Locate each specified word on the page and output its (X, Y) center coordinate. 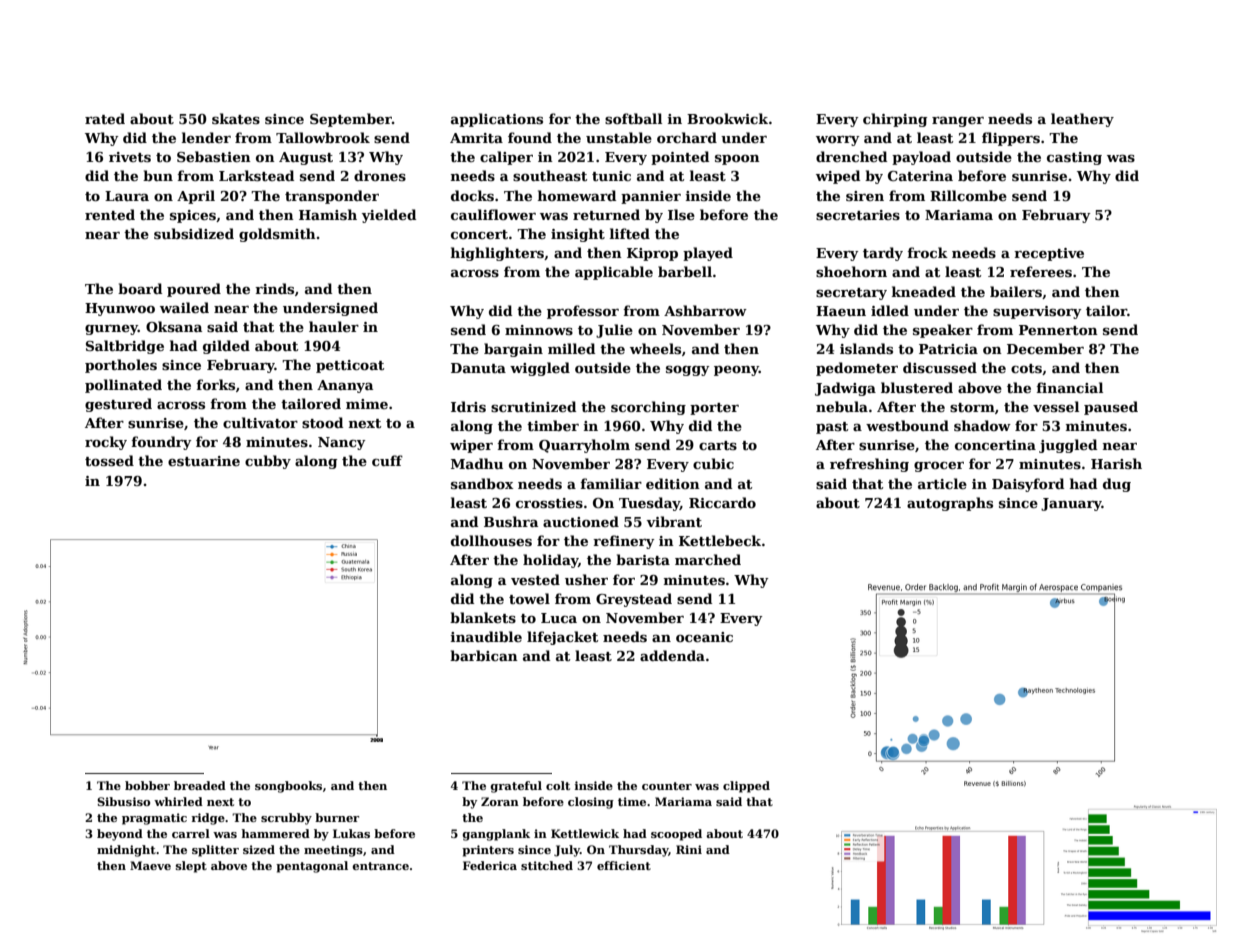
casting (1074, 158)
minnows (539, 330)
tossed (109, 460)
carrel (191, 833)
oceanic (704, 637)
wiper (471, 446)
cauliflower (493, 214)
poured (194, 290)
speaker (943, 331)
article (942, 483)
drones (380, 175)
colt (558, 785)
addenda (672, 655)
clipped (746, 787)
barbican (484, 655)
